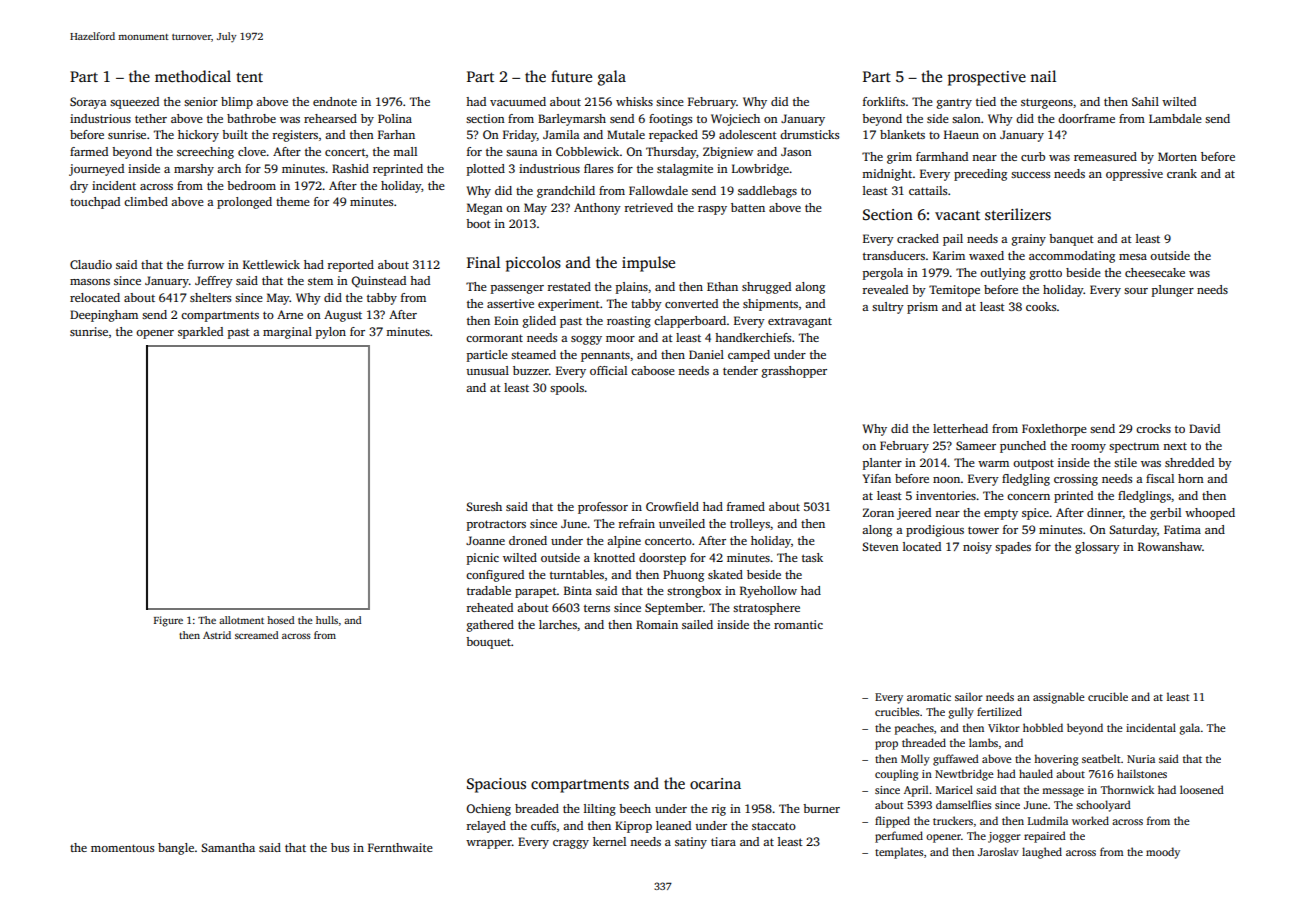  What do you see at coordinates (728, 153) in the screenshot?
I see `Zbigniew` at bounding box center [728, 153].
